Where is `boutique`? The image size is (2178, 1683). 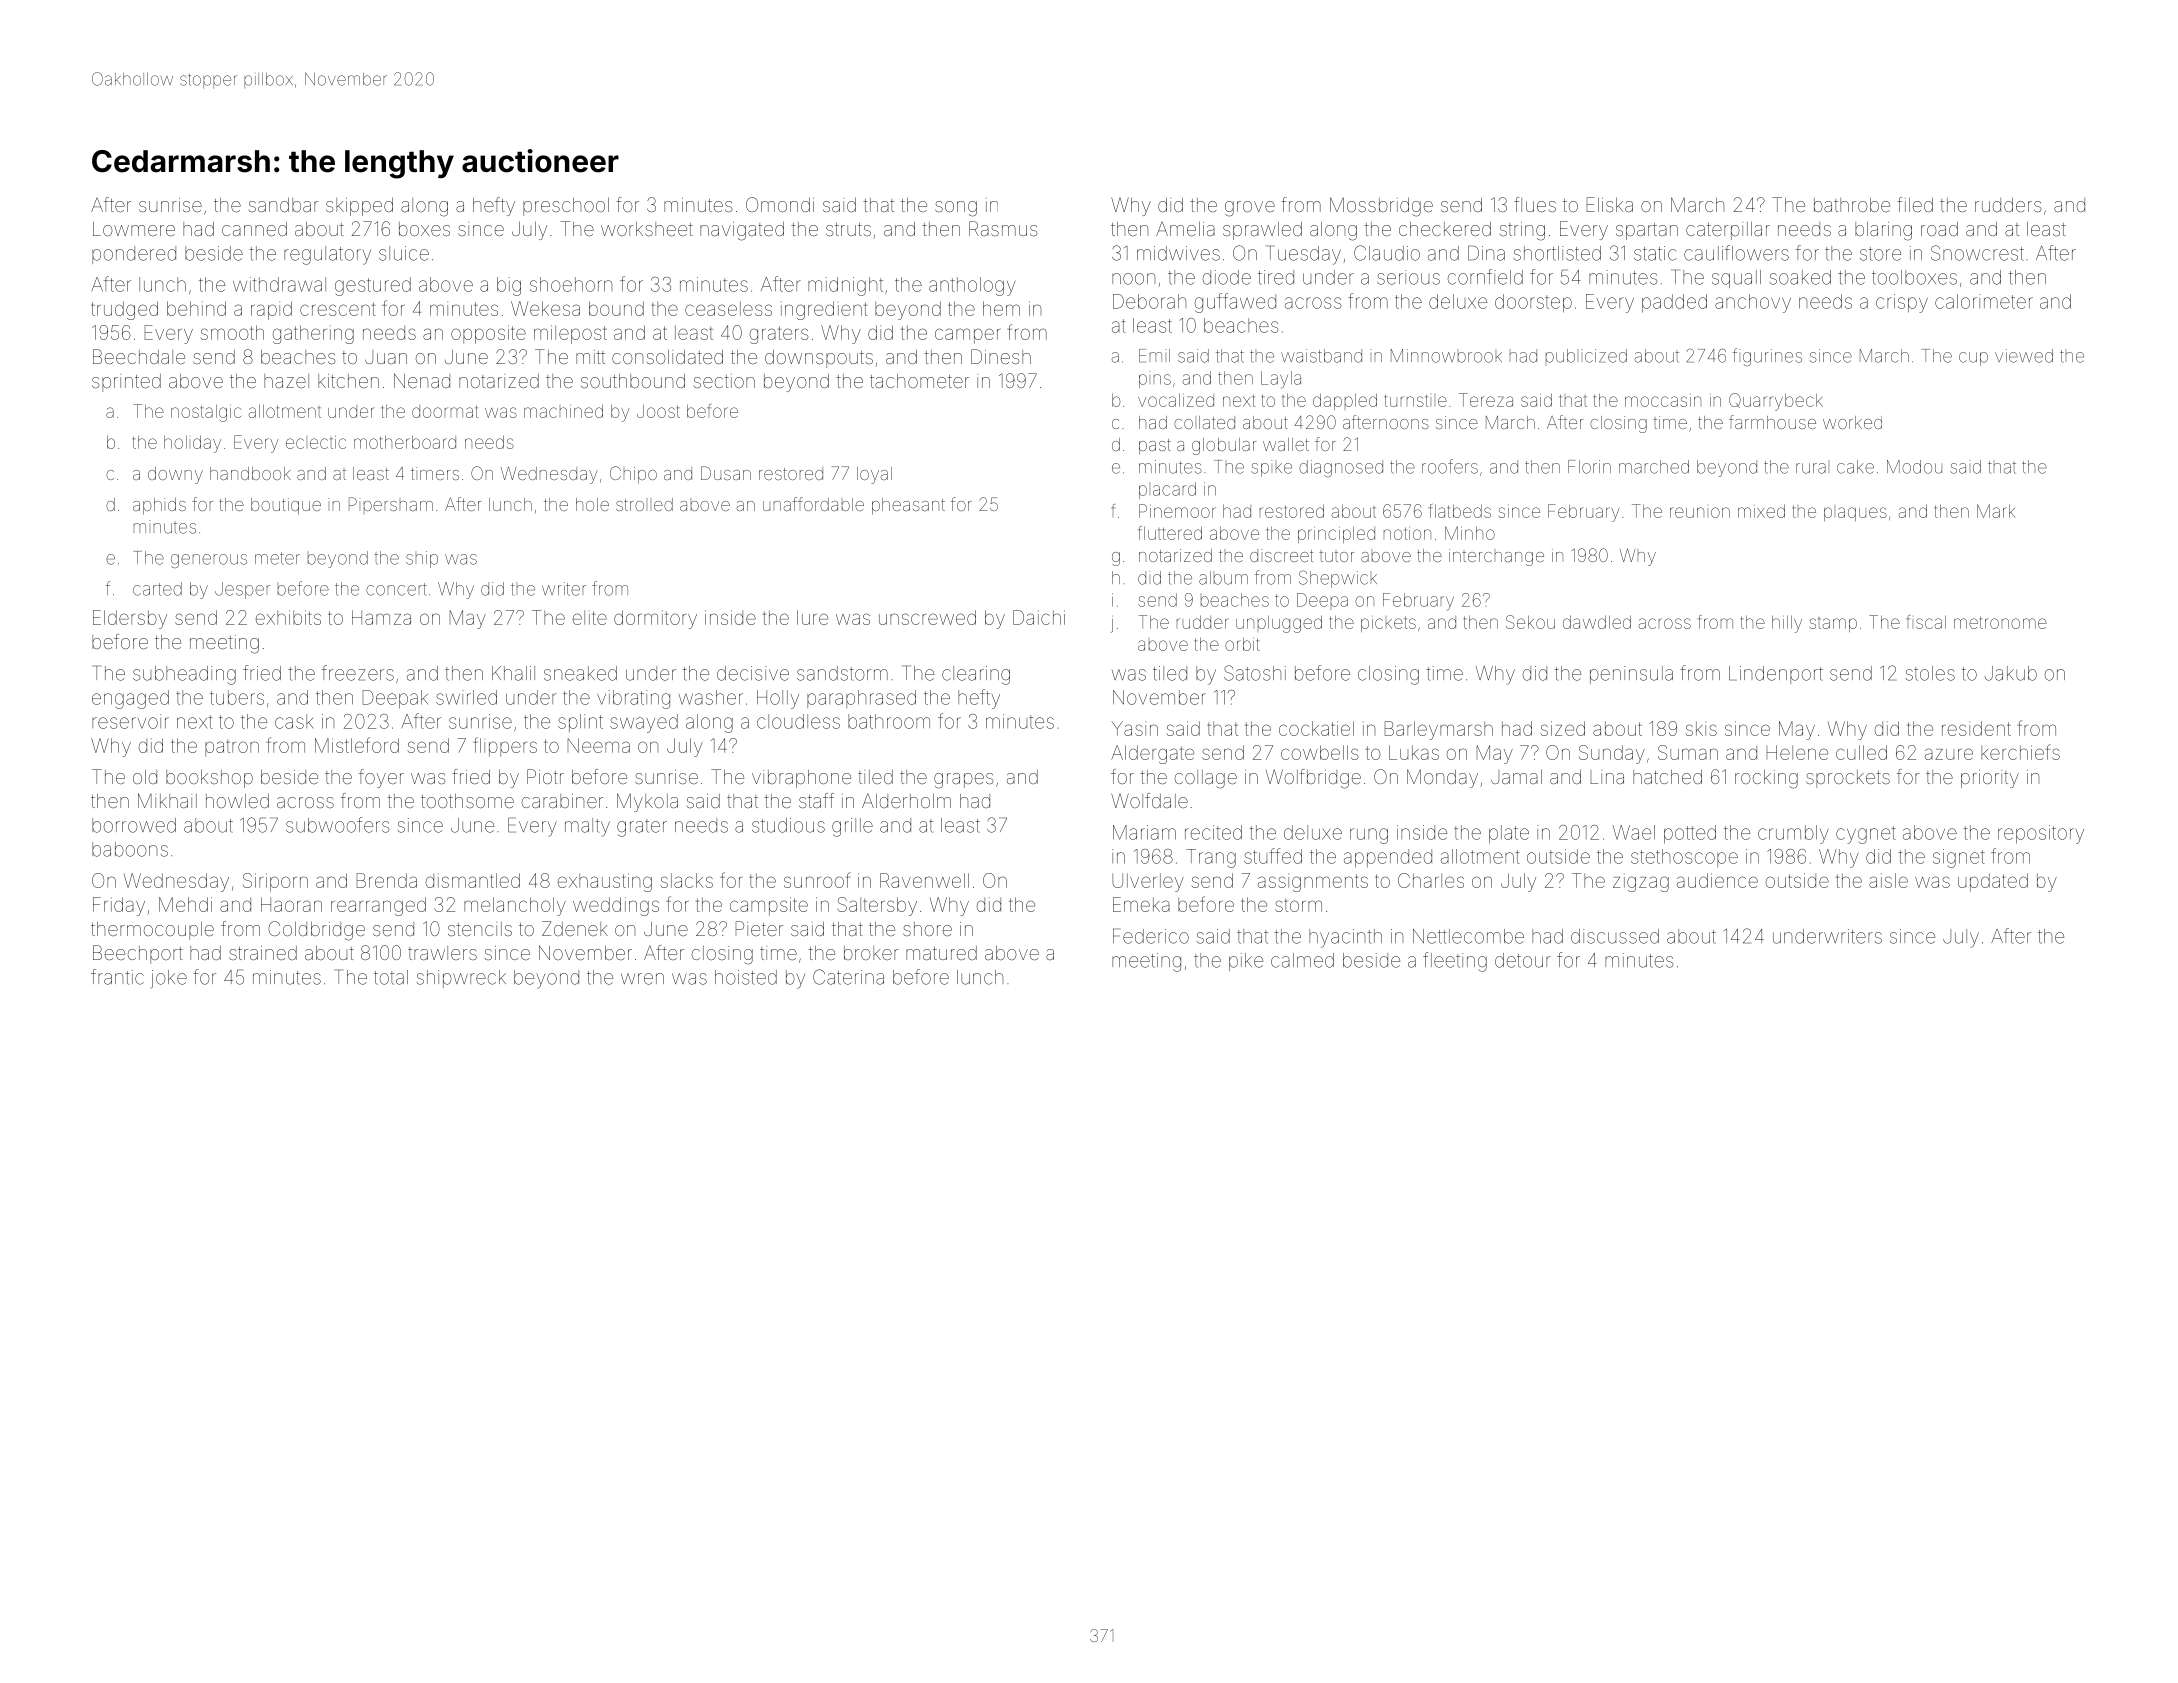 boutique is located at coordinates (286, 506).
